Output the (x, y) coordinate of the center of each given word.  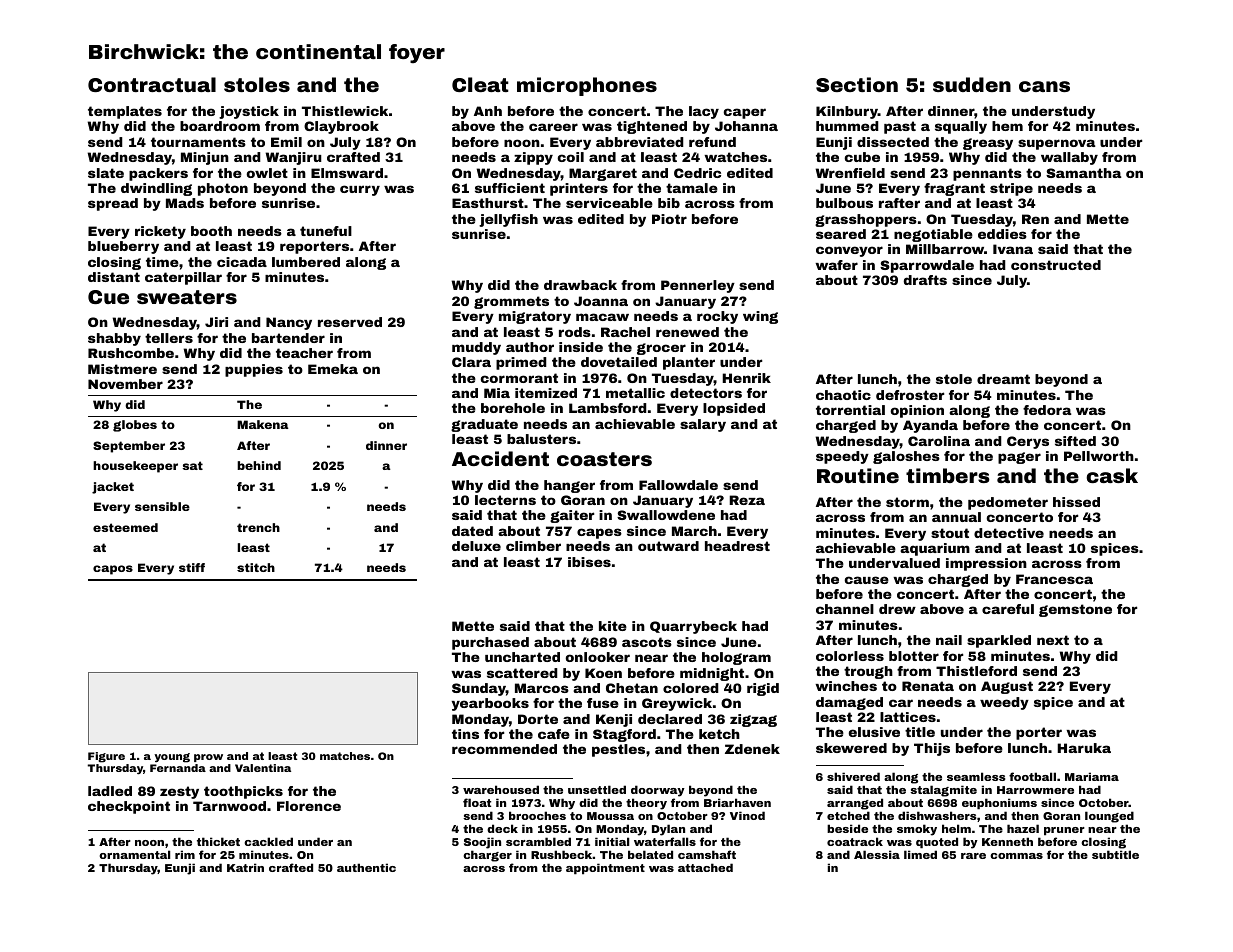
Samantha (1083, 173)
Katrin (245, 867)
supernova (1056, 144)
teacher (304, 353)
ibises (589, 562)
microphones (587, 86)
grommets (511, 302)
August (1007, 687)
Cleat (480, 84)
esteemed (125, 527)
